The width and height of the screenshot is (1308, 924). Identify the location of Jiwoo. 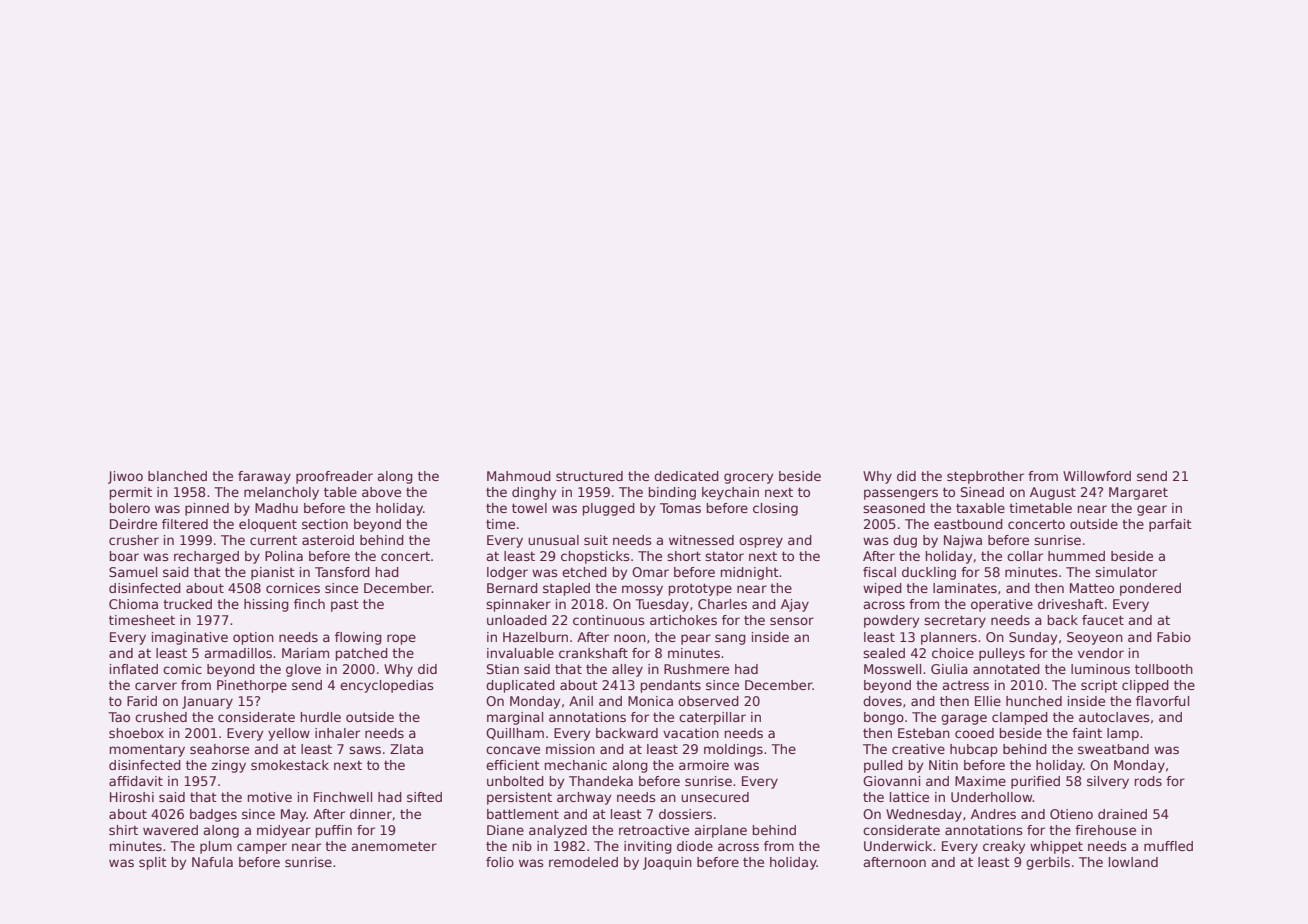
(125, 477).
